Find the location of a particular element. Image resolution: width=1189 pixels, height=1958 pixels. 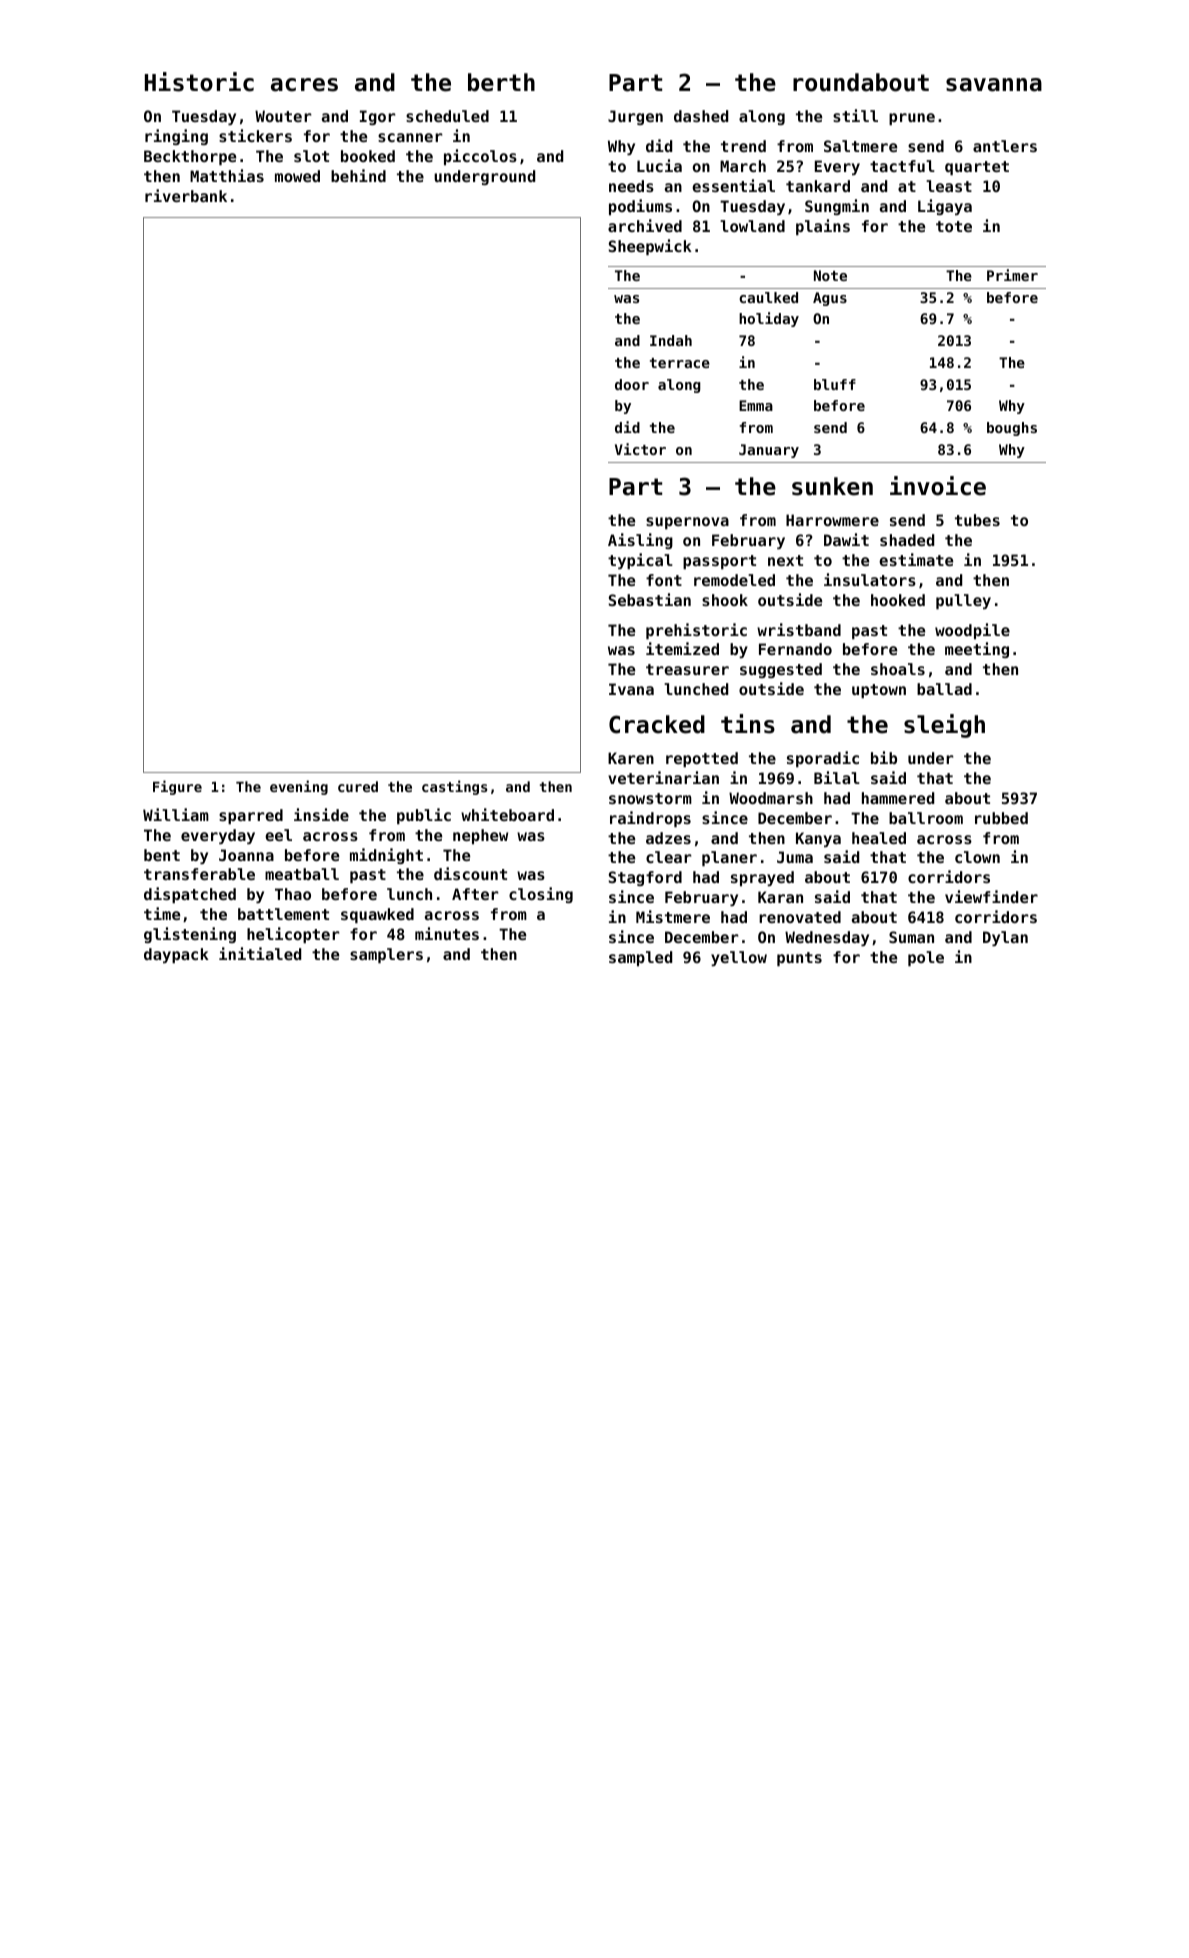

riverbank is located at coordinates (186, 195).
